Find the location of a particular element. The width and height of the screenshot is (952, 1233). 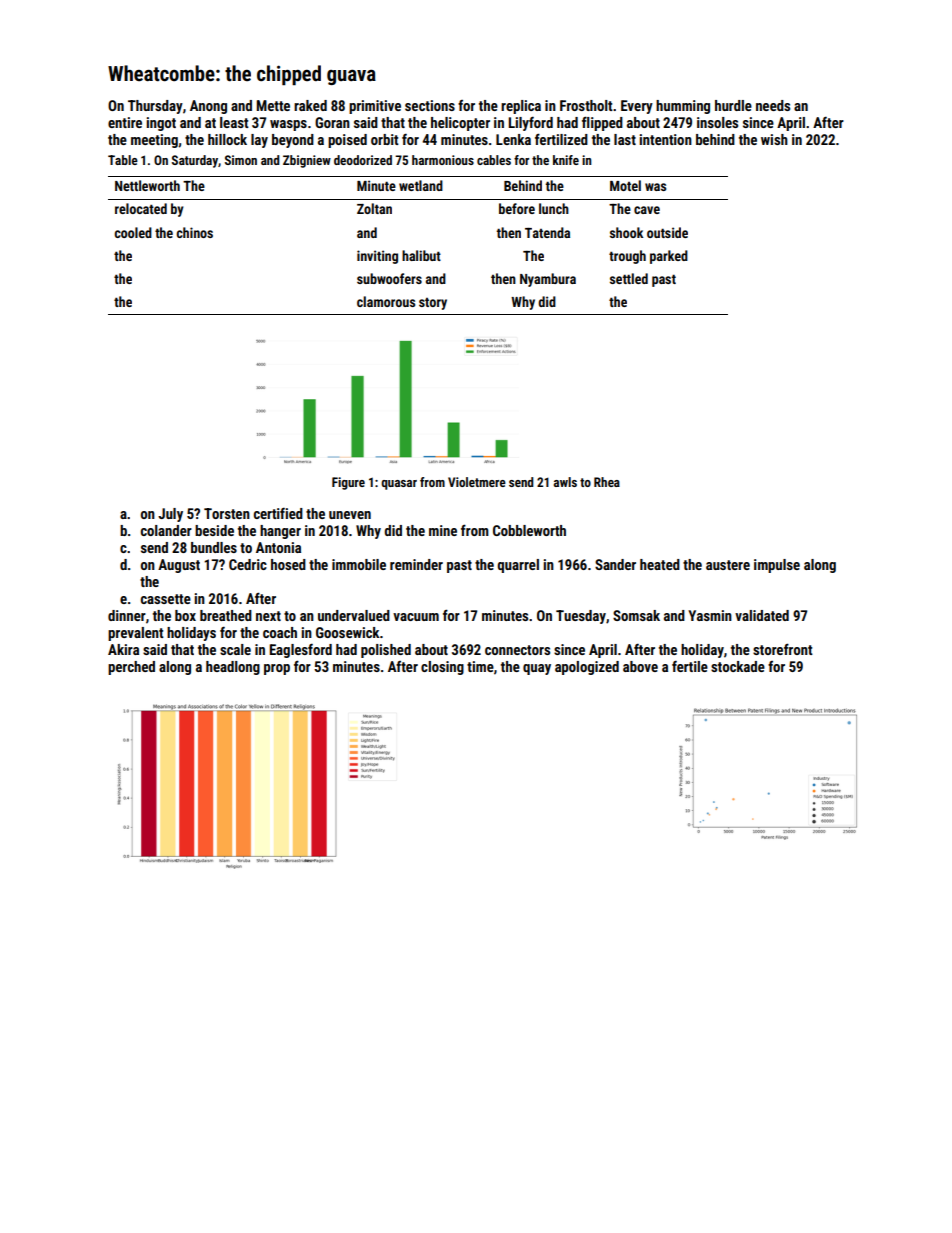

awls is located at coordinates (565, 482).
